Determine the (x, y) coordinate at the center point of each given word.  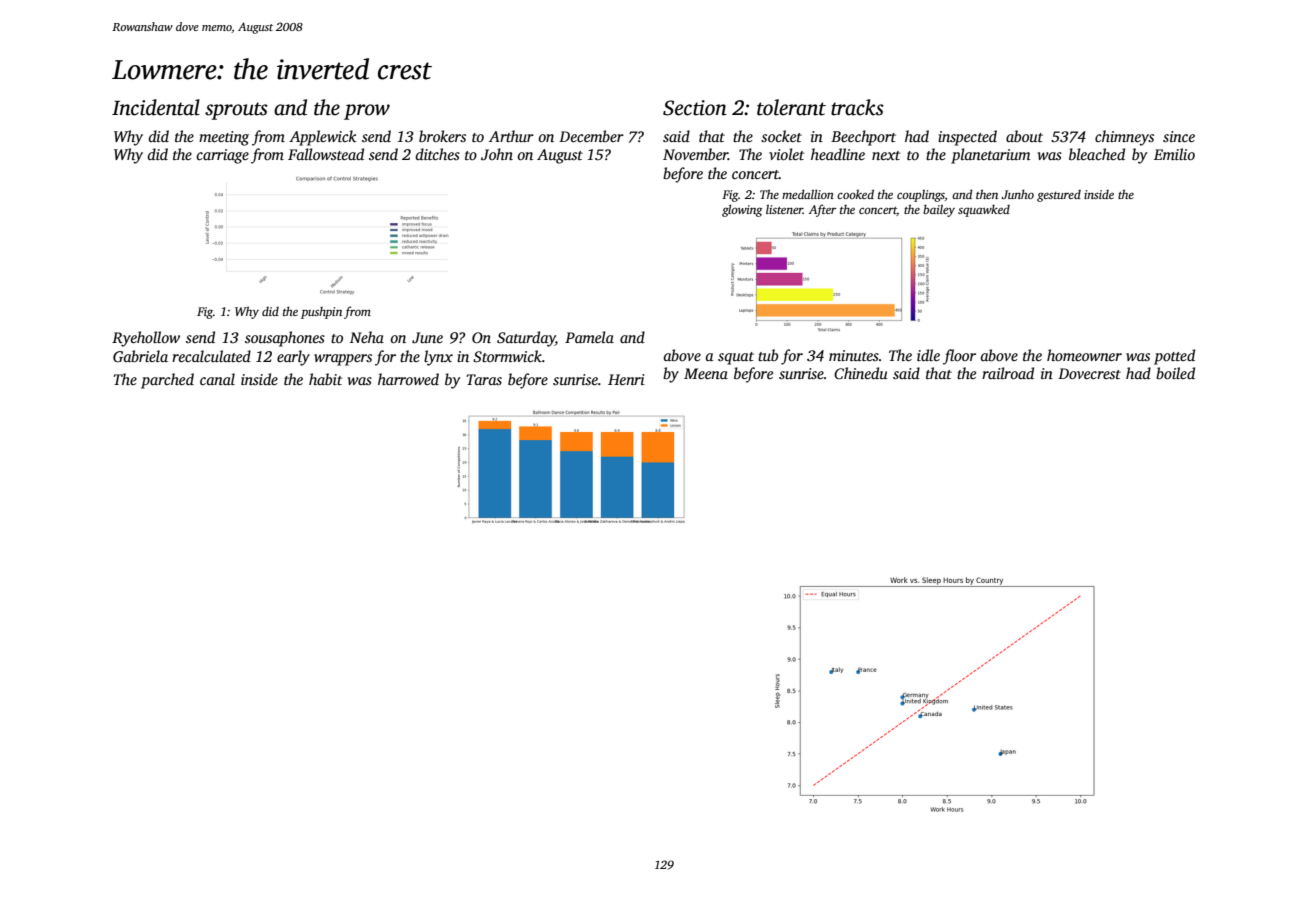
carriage (222, 156)
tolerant (791, 107)
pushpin (321, 313)
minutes (854, 355)
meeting (224, 138)
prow (367, 112)
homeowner (1084, 355)
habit (325, 379)
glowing (742, 210)
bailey (939, 210)
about (1024, 136)
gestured (1059, 196)
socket (781, 136)
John (497, 154)
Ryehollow (146, 339)
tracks (857, 107)
